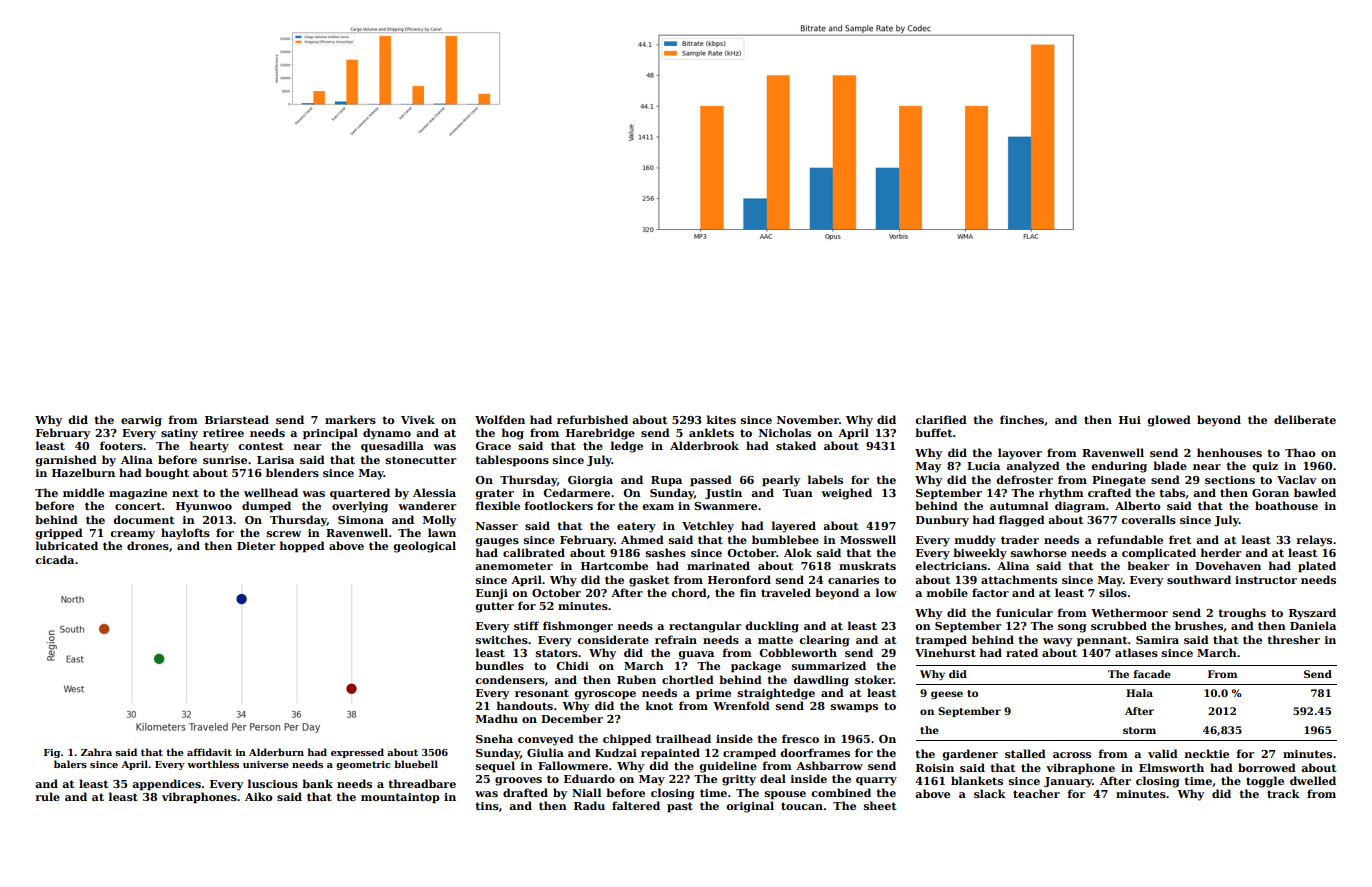  What do you see at coordinates (1314, 541) in the screenshot?
I see `relays` at bounding box center [1314, 541].
